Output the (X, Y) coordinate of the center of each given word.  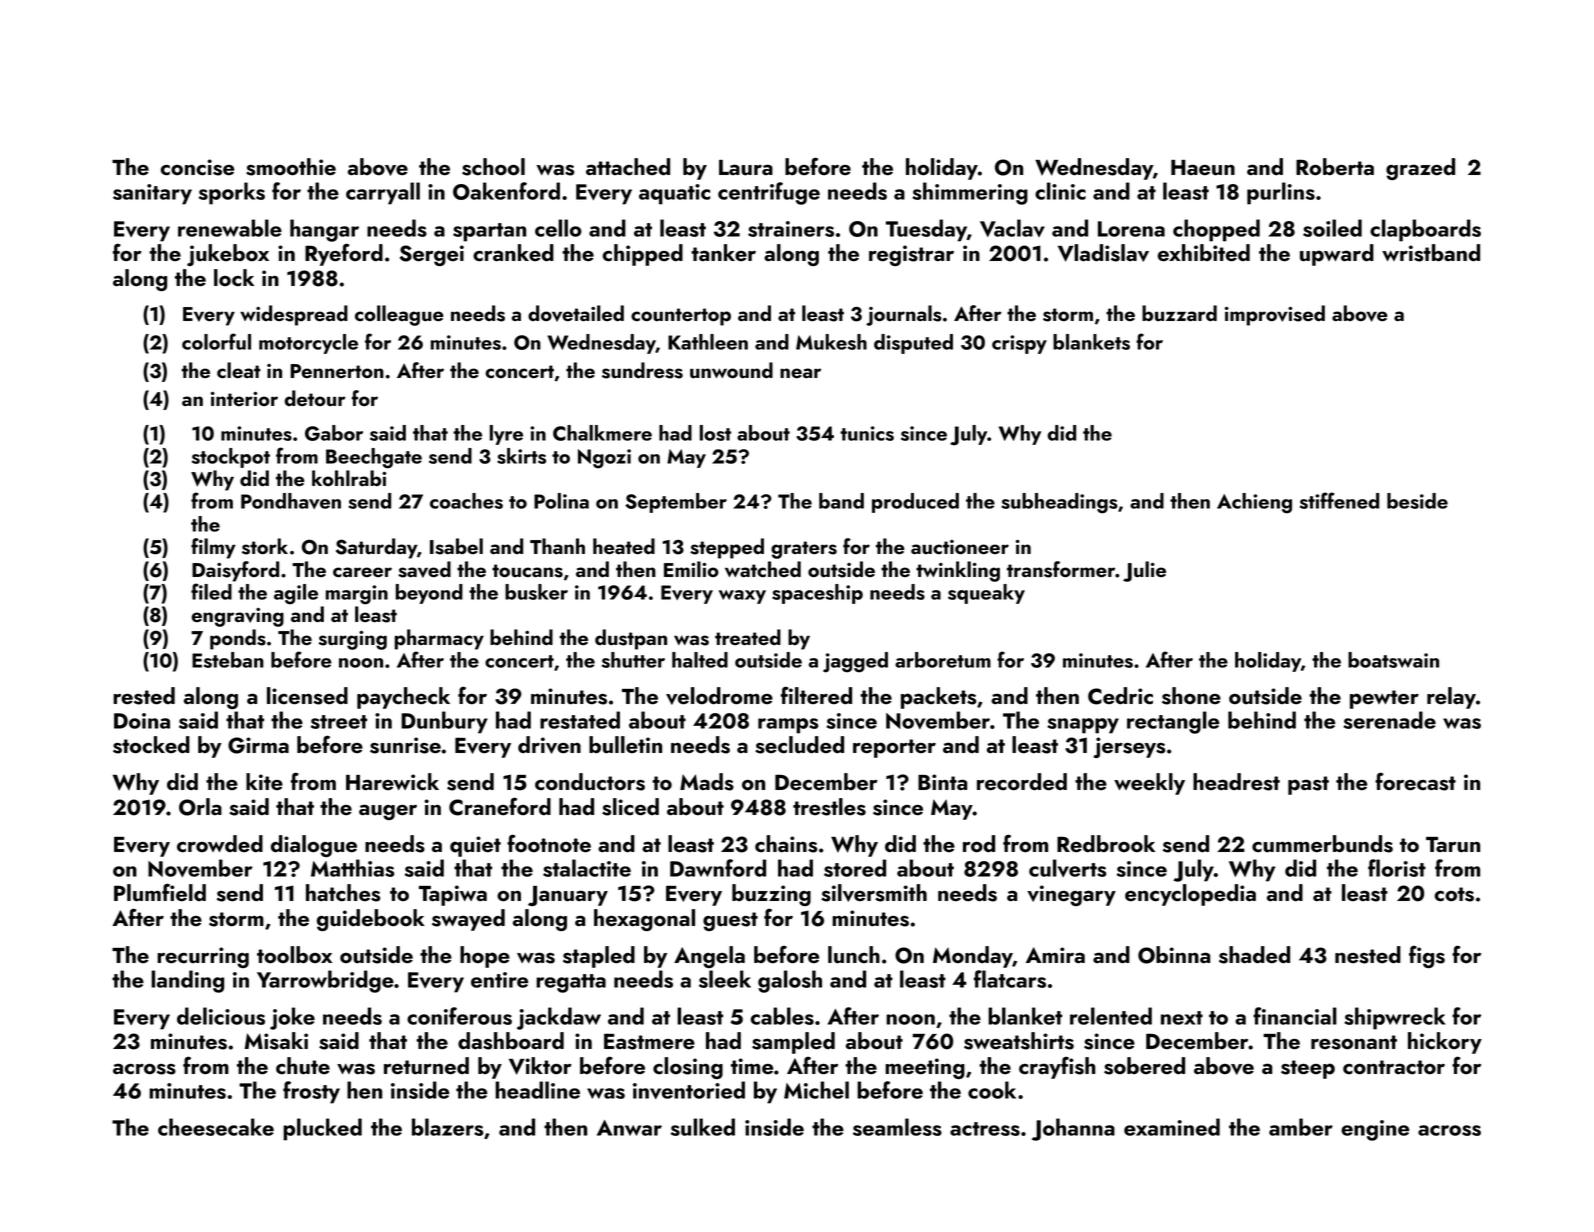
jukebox (228, 255)
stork (265, 546)
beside (1417, 501)
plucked (322, 1129)
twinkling (958, 571)
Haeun (1203, 168)
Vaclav (1012, 228)
